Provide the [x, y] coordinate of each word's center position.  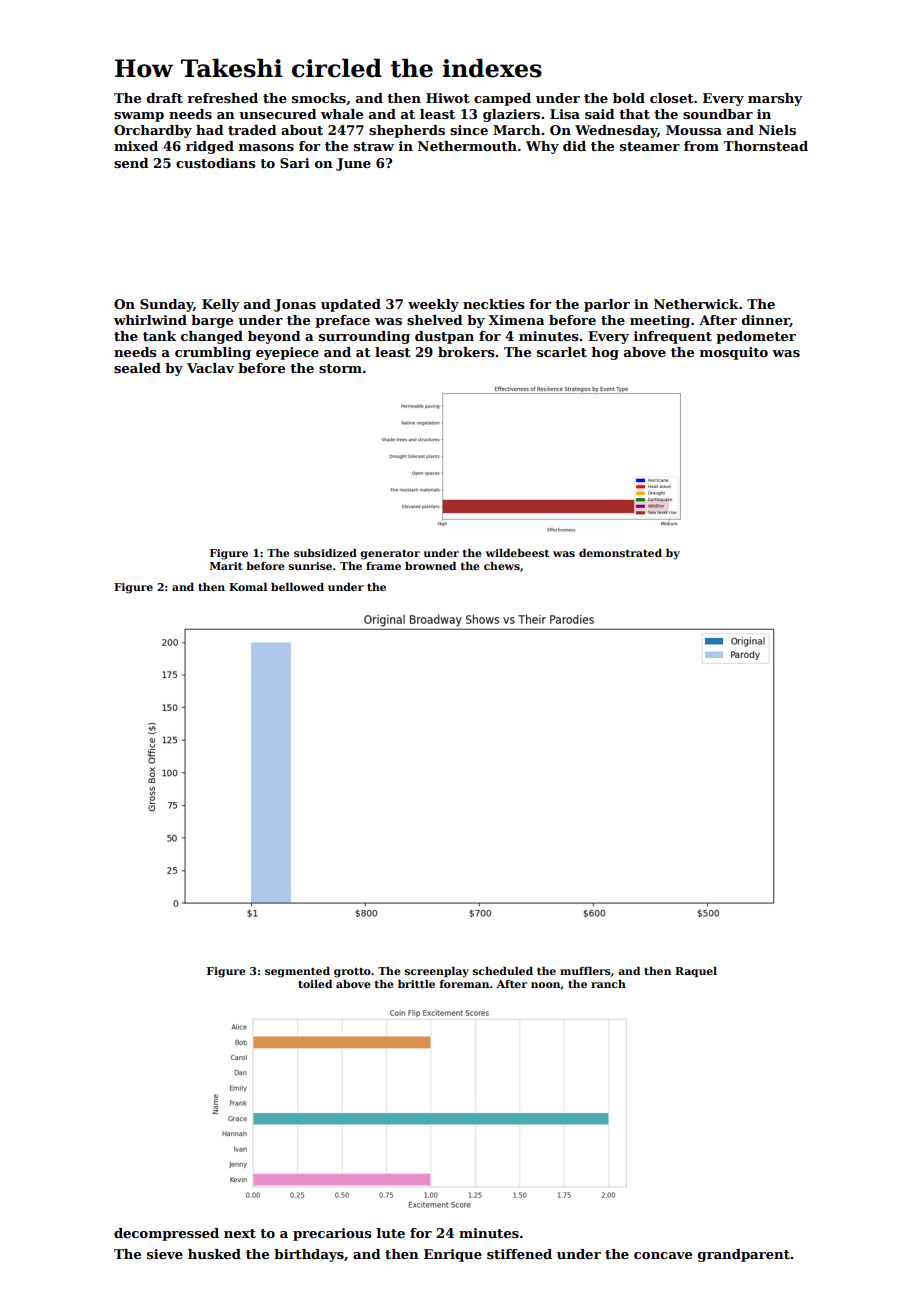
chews [502, 566]
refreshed [222, 98]
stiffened [519, 1254]
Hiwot [448, 98]
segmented [297, 972]
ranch [608, 984]
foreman [464, 984]
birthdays [309, 1255]
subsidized [325, 553]
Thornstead [765, 146]
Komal [248, 587]
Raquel [696, 972]
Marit [226, 566]
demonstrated [620, 553]
